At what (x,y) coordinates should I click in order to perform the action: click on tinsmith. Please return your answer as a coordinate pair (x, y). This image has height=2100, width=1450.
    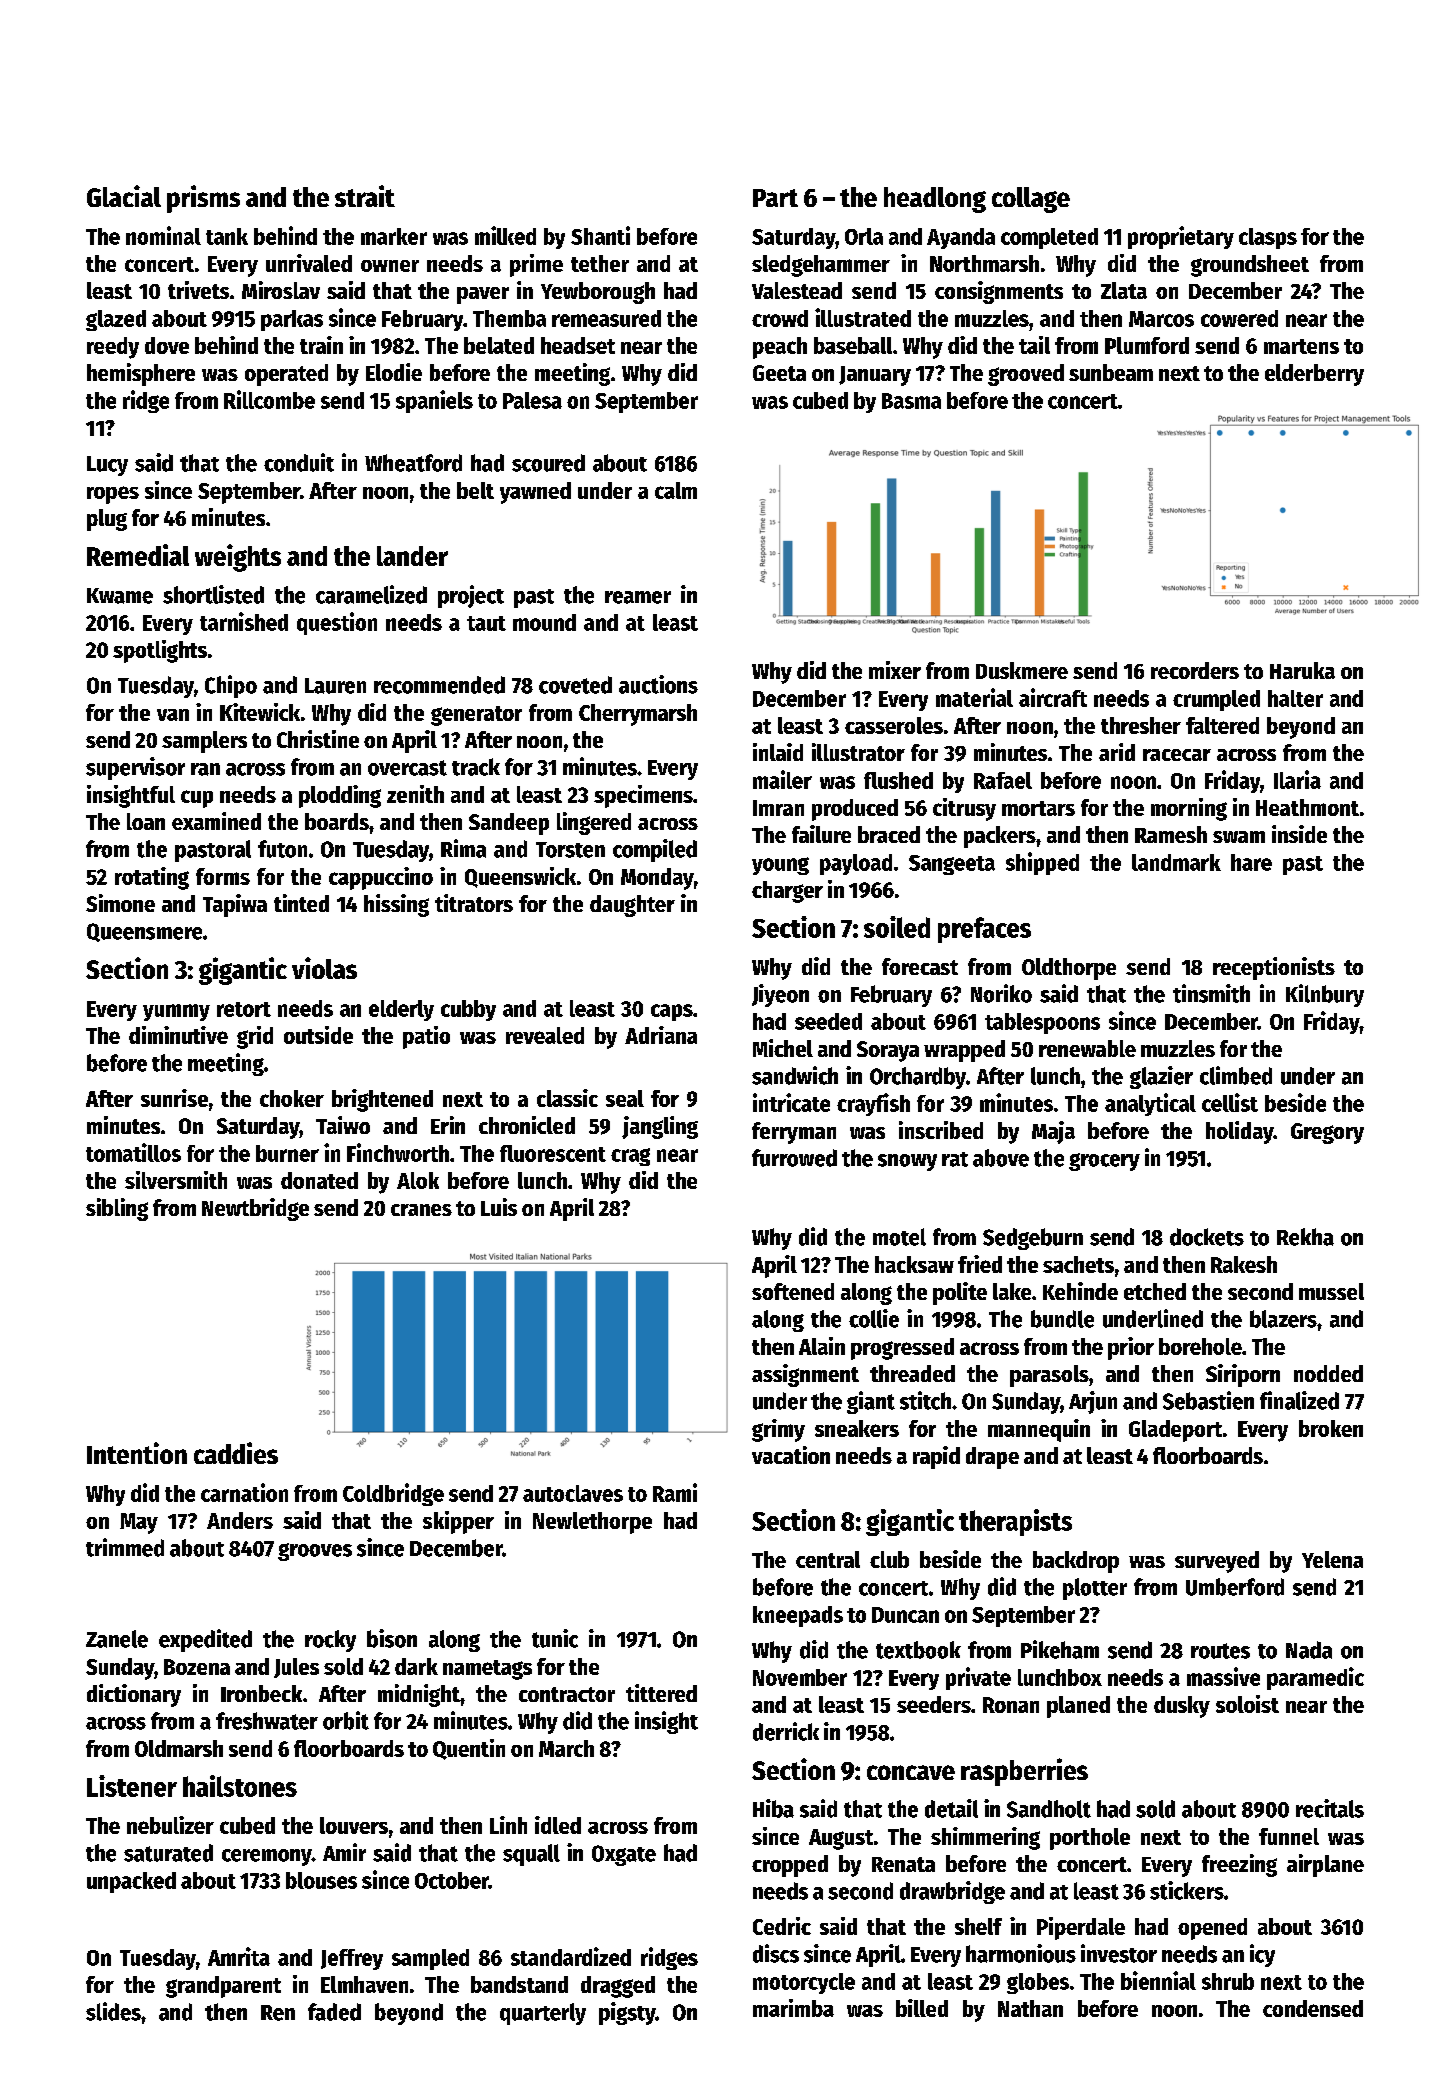
    Looking at the image, I should click on (1211, 993).
